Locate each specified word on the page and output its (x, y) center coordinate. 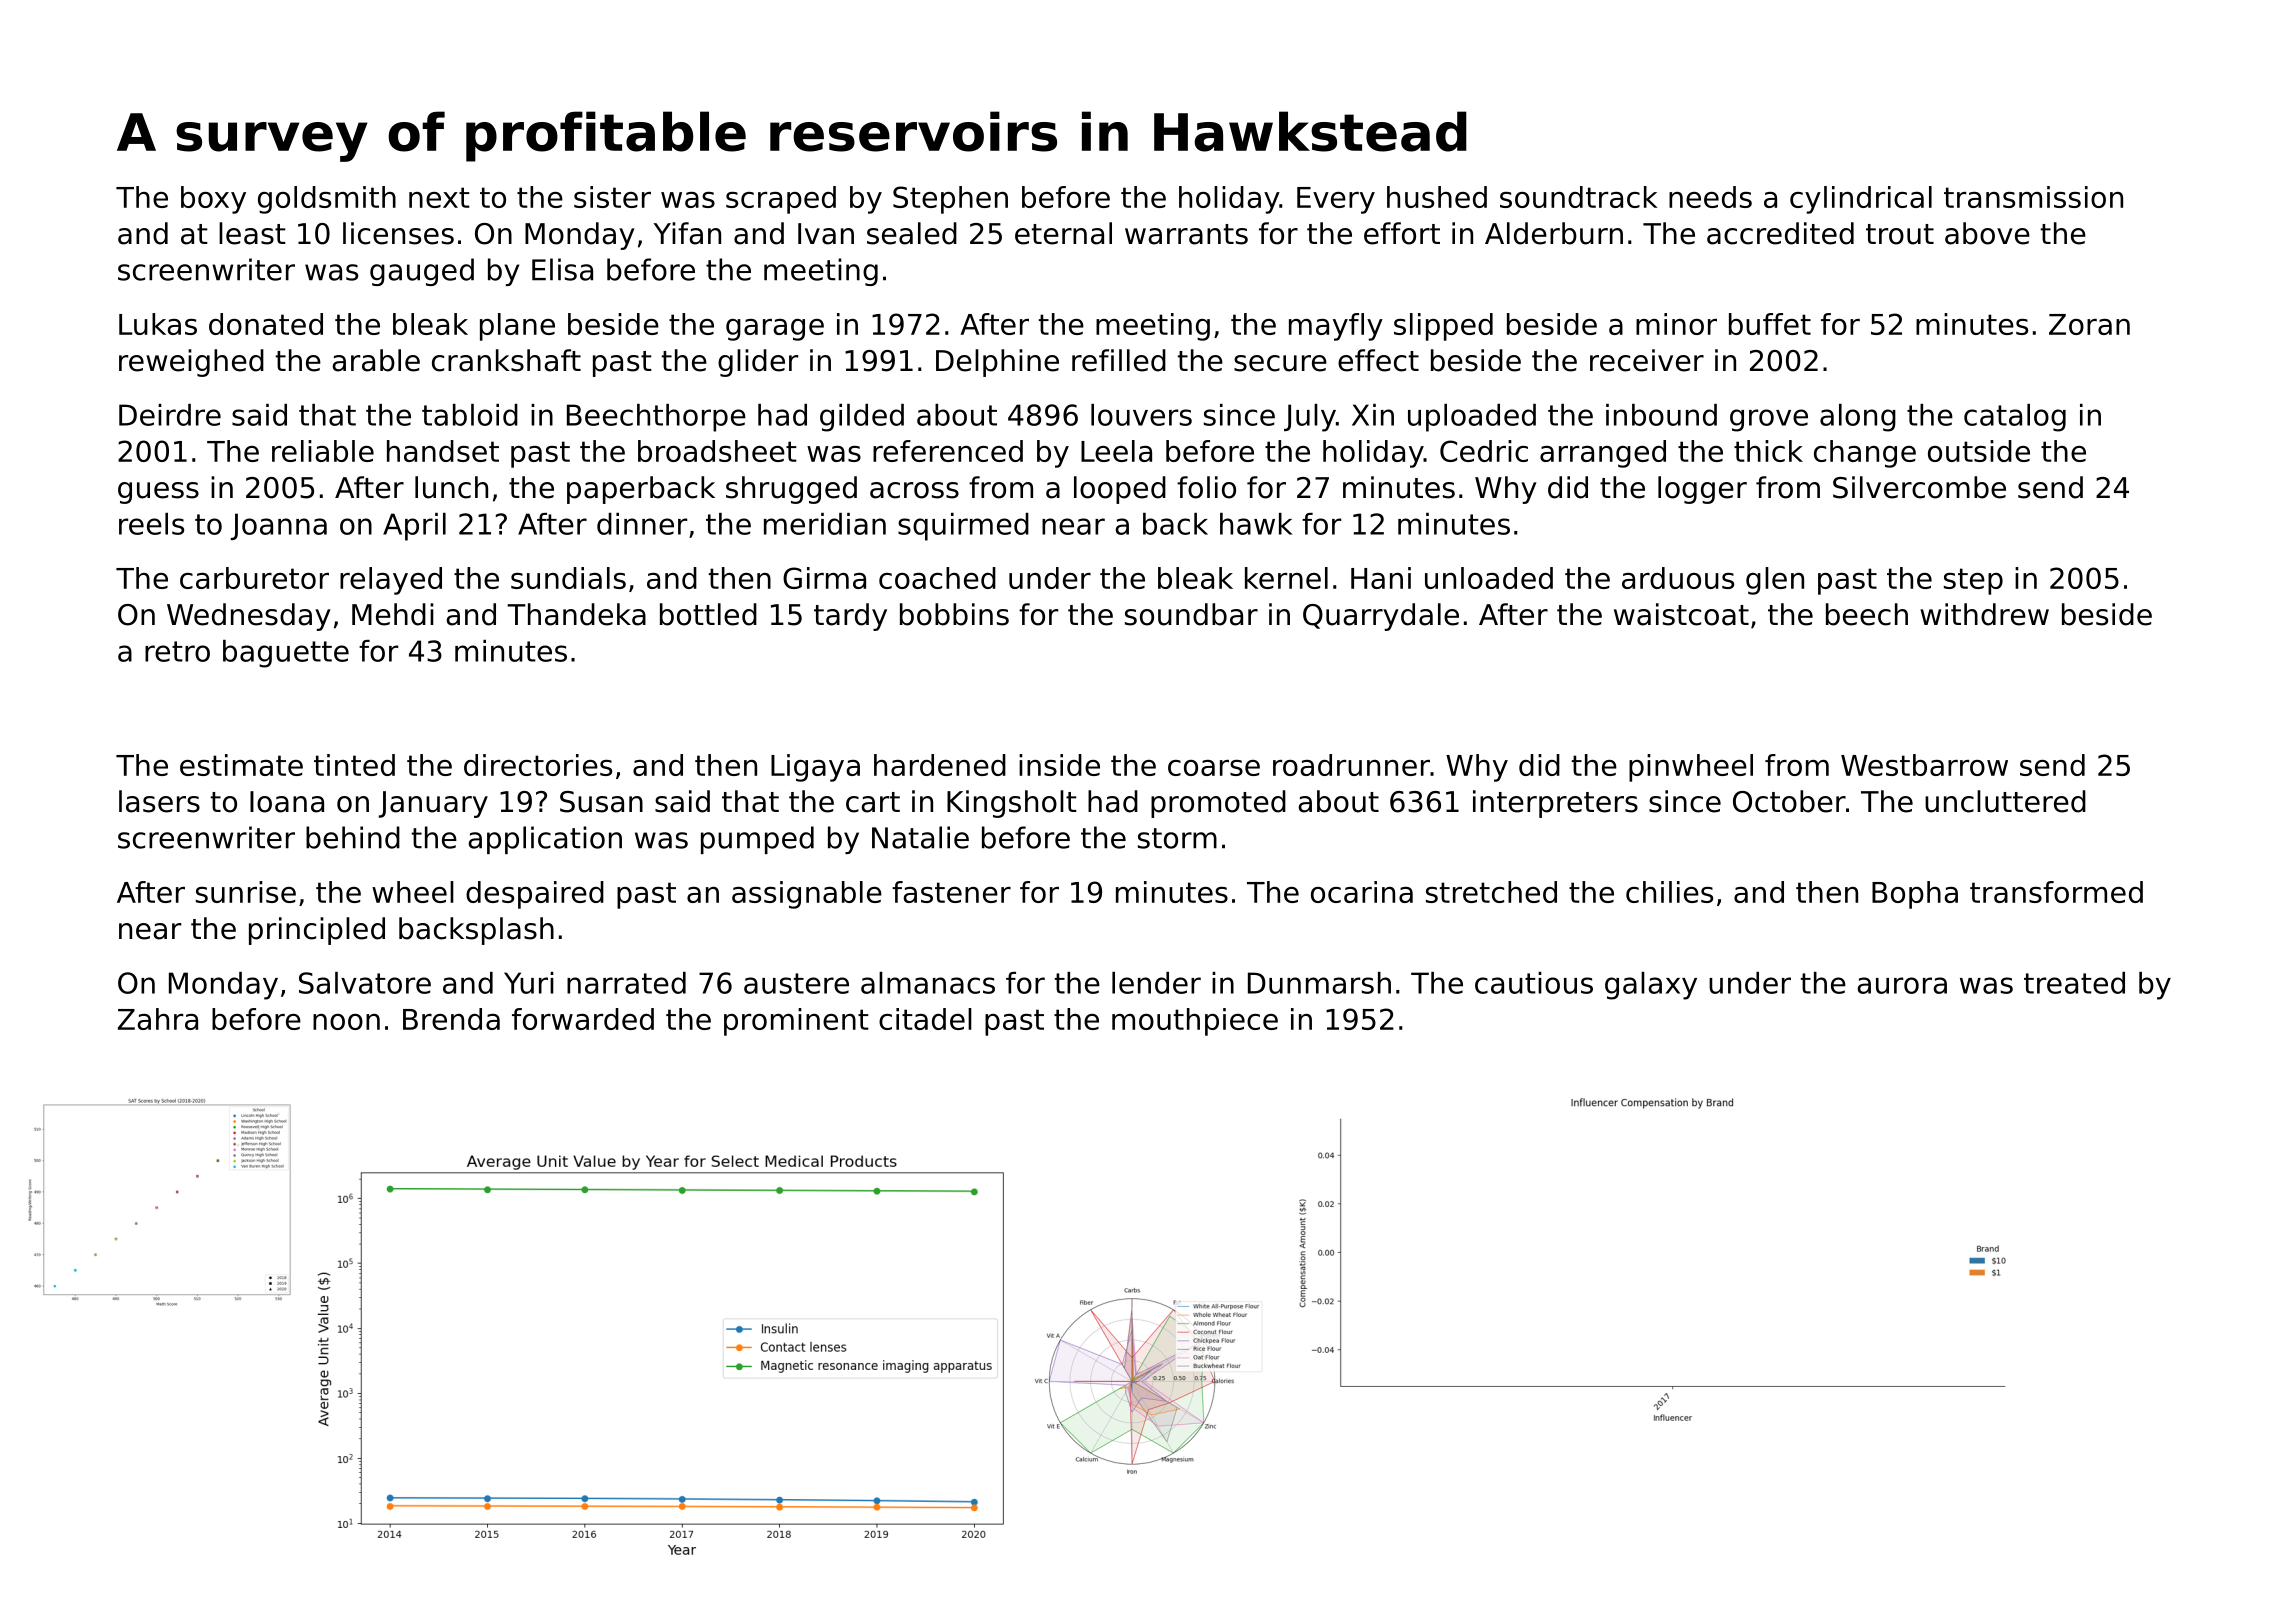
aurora (1902, 985)
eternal (1063, 233)
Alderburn (1554, 233)
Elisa (562, 269)
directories (538, 765)
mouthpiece (1195, 1022)
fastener (951, 892)
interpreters (1555, 804)
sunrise (246, 892)
